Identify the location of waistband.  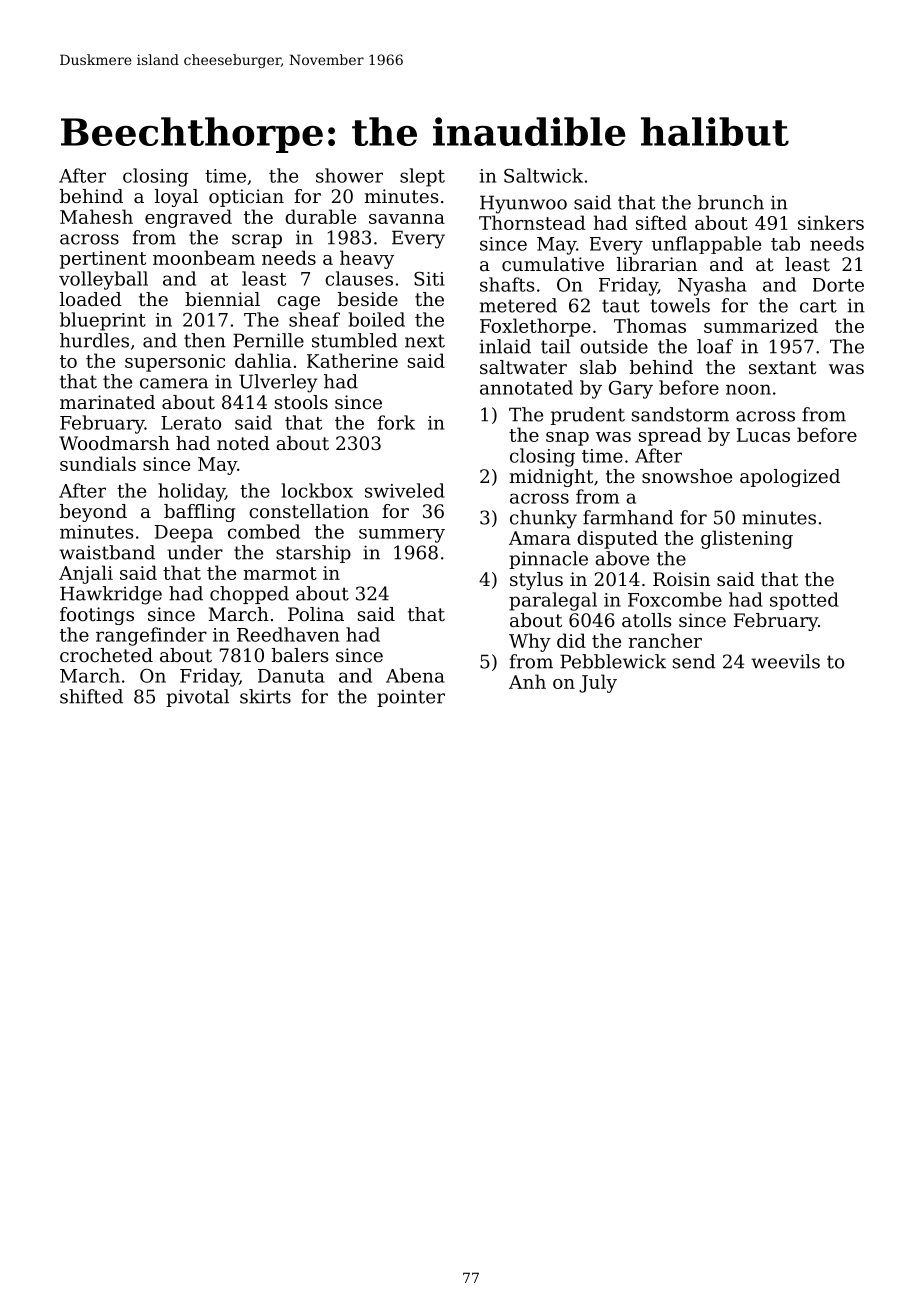
(107, 552).
